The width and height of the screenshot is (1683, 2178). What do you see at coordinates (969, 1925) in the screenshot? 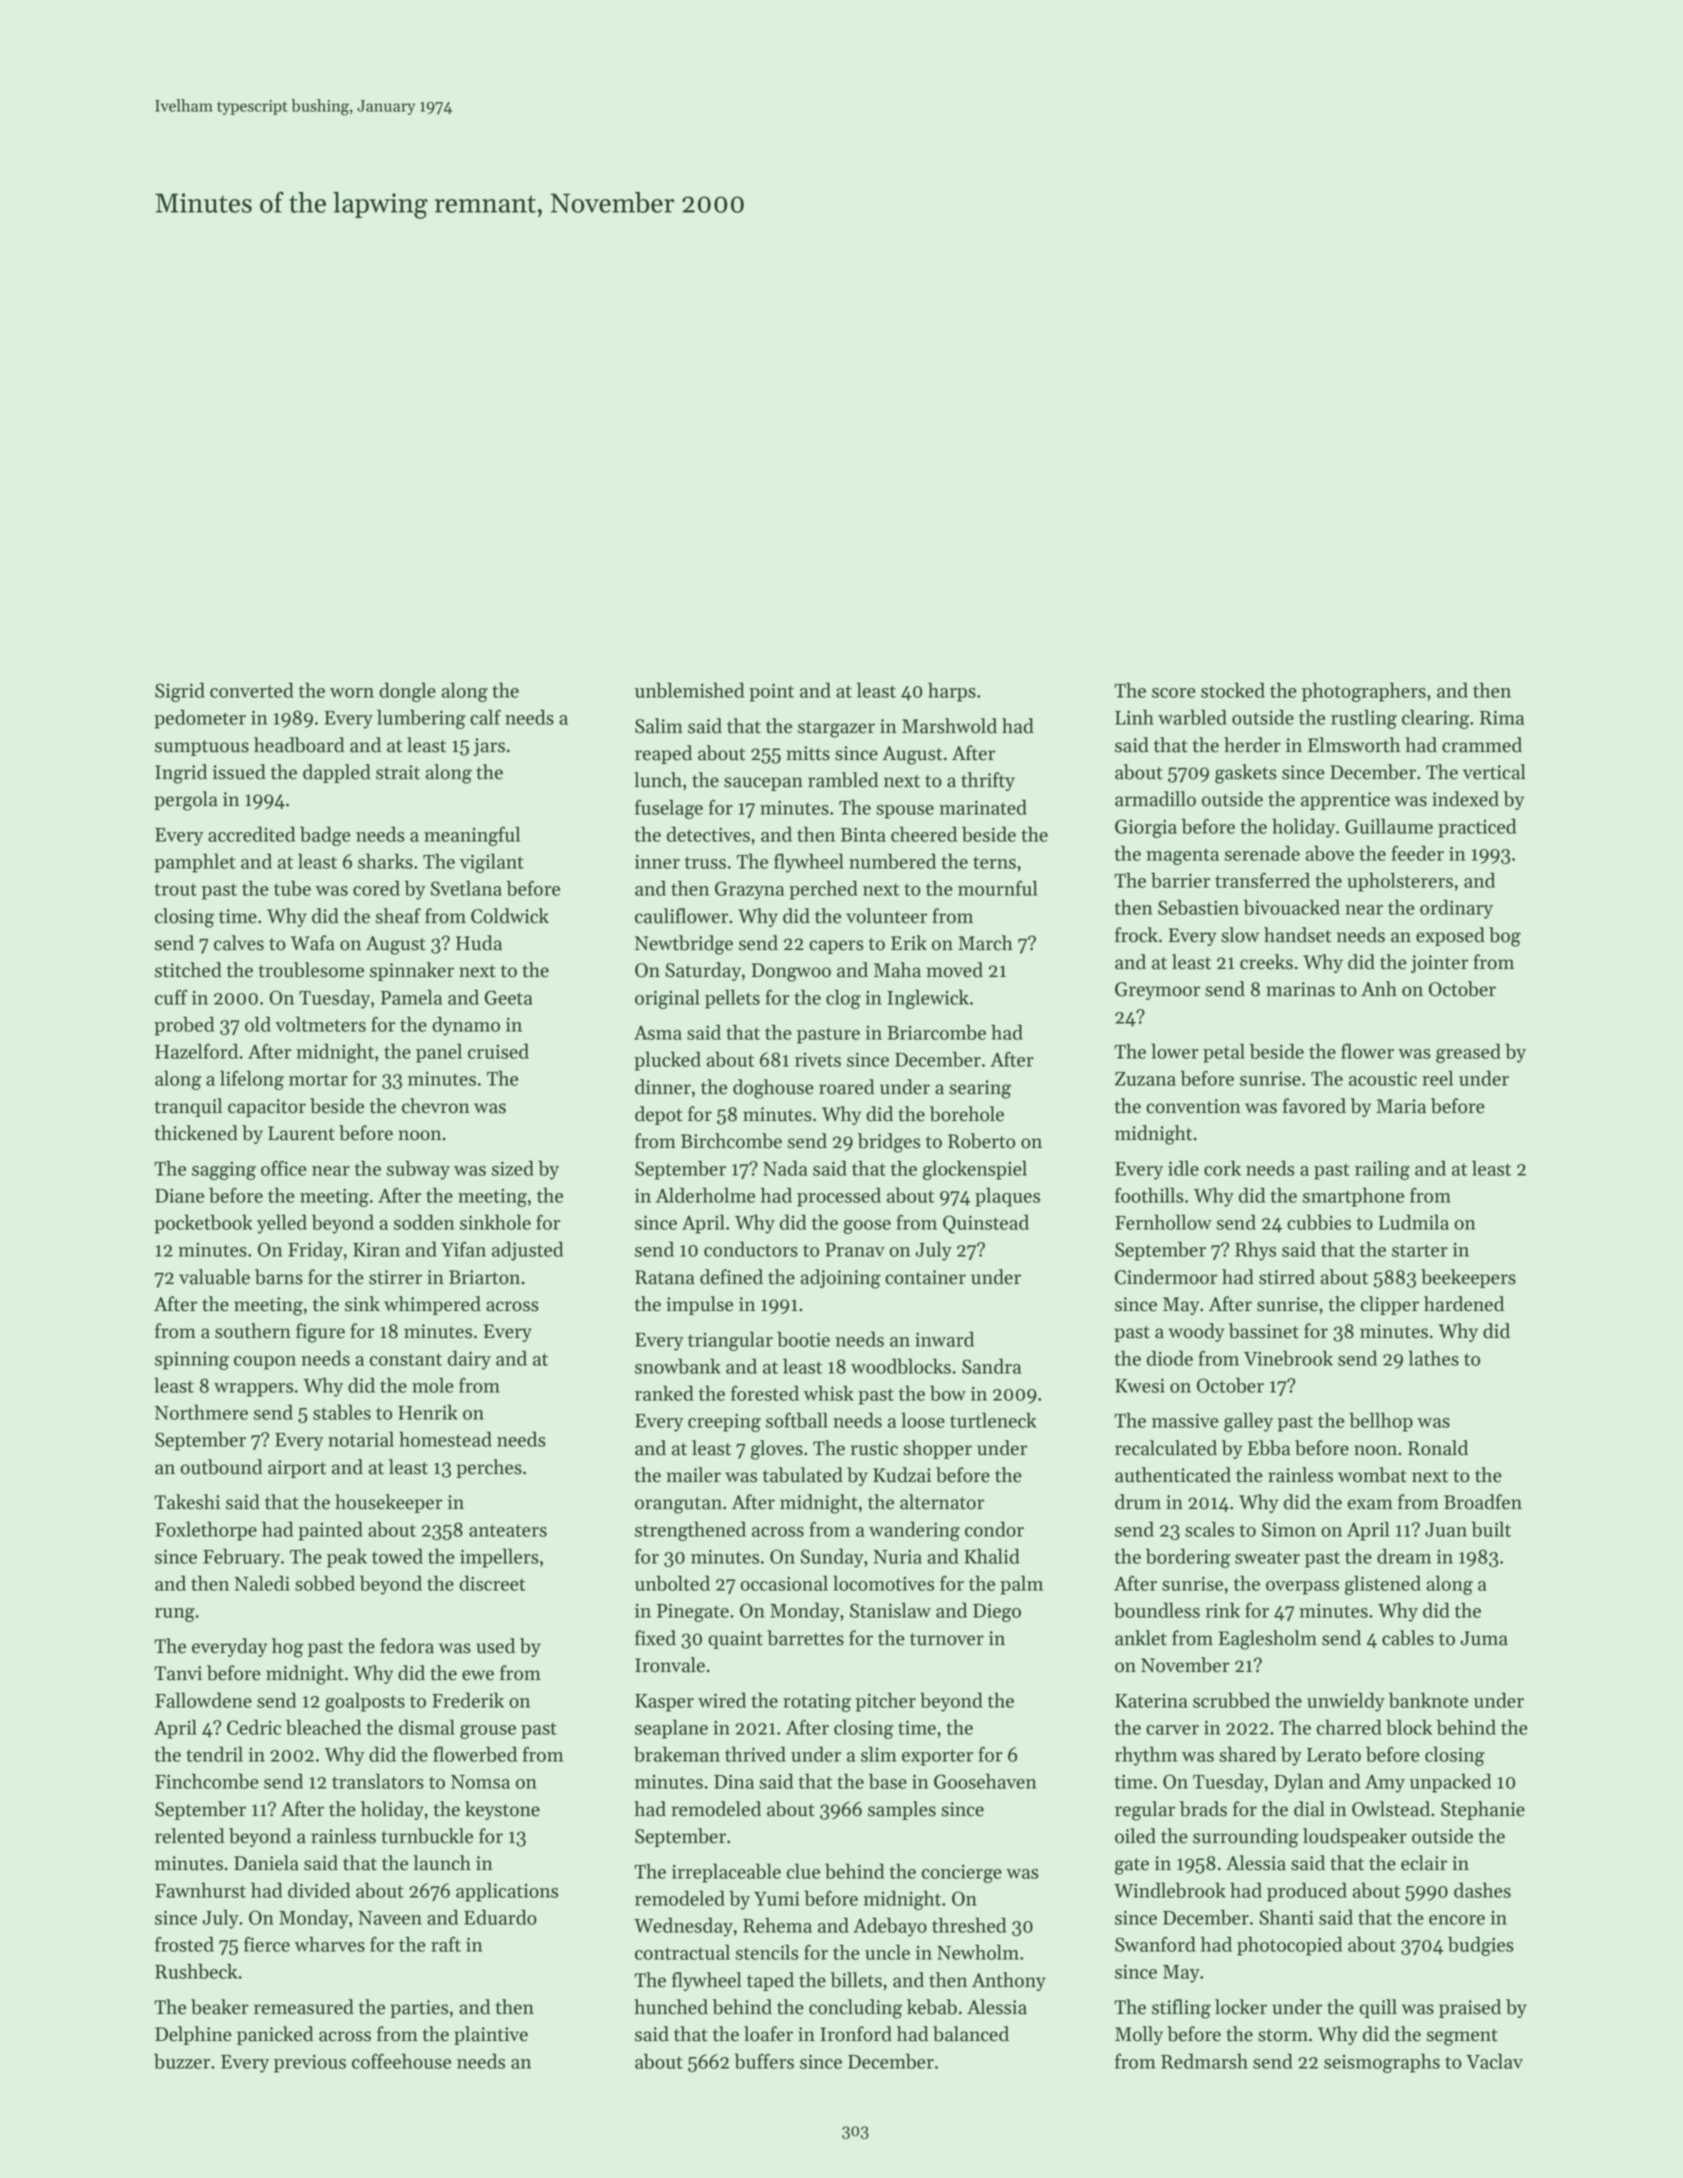
I see `threshed` at bounding box center [969, 1925].
